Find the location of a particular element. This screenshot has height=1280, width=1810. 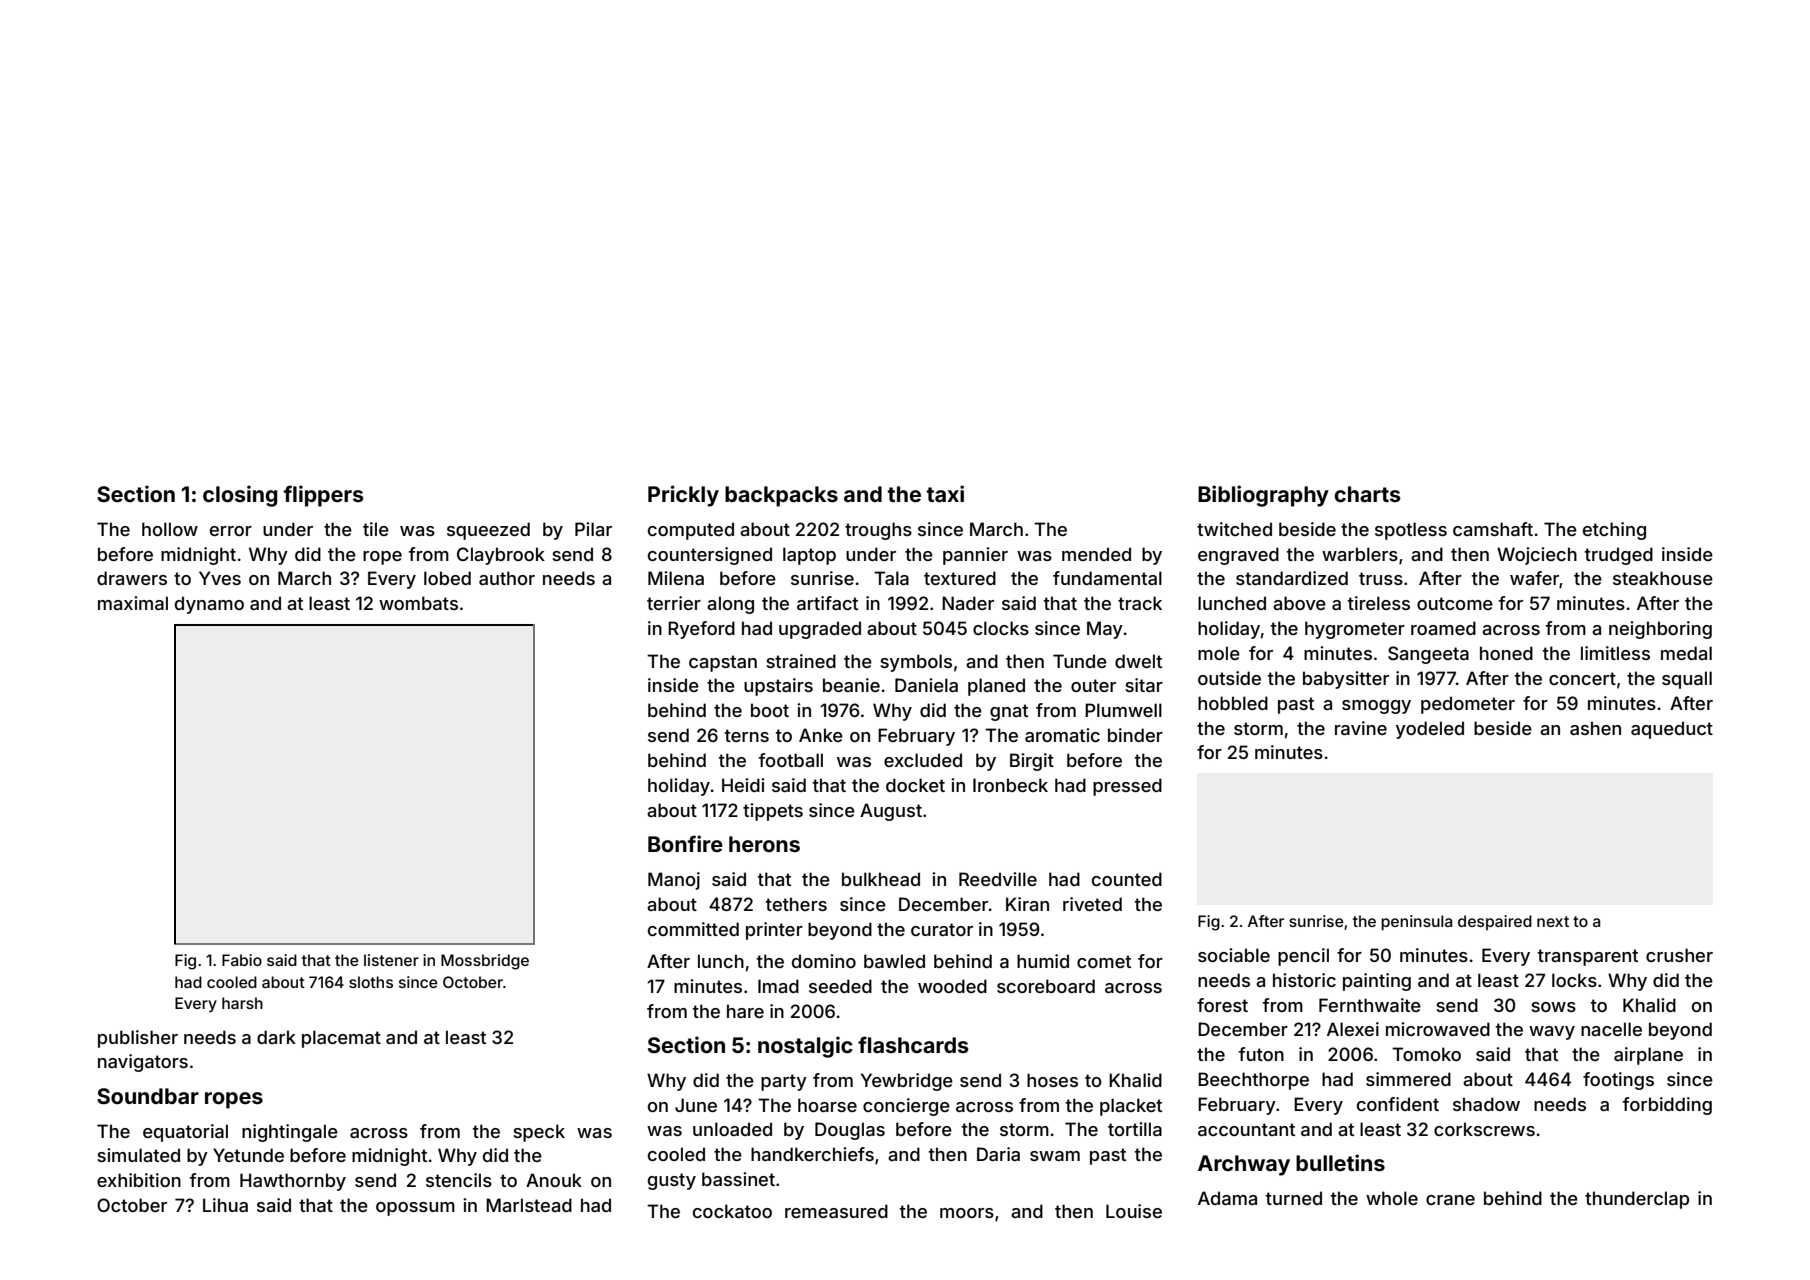

peninsula is located at coordinates (1416, 922).
